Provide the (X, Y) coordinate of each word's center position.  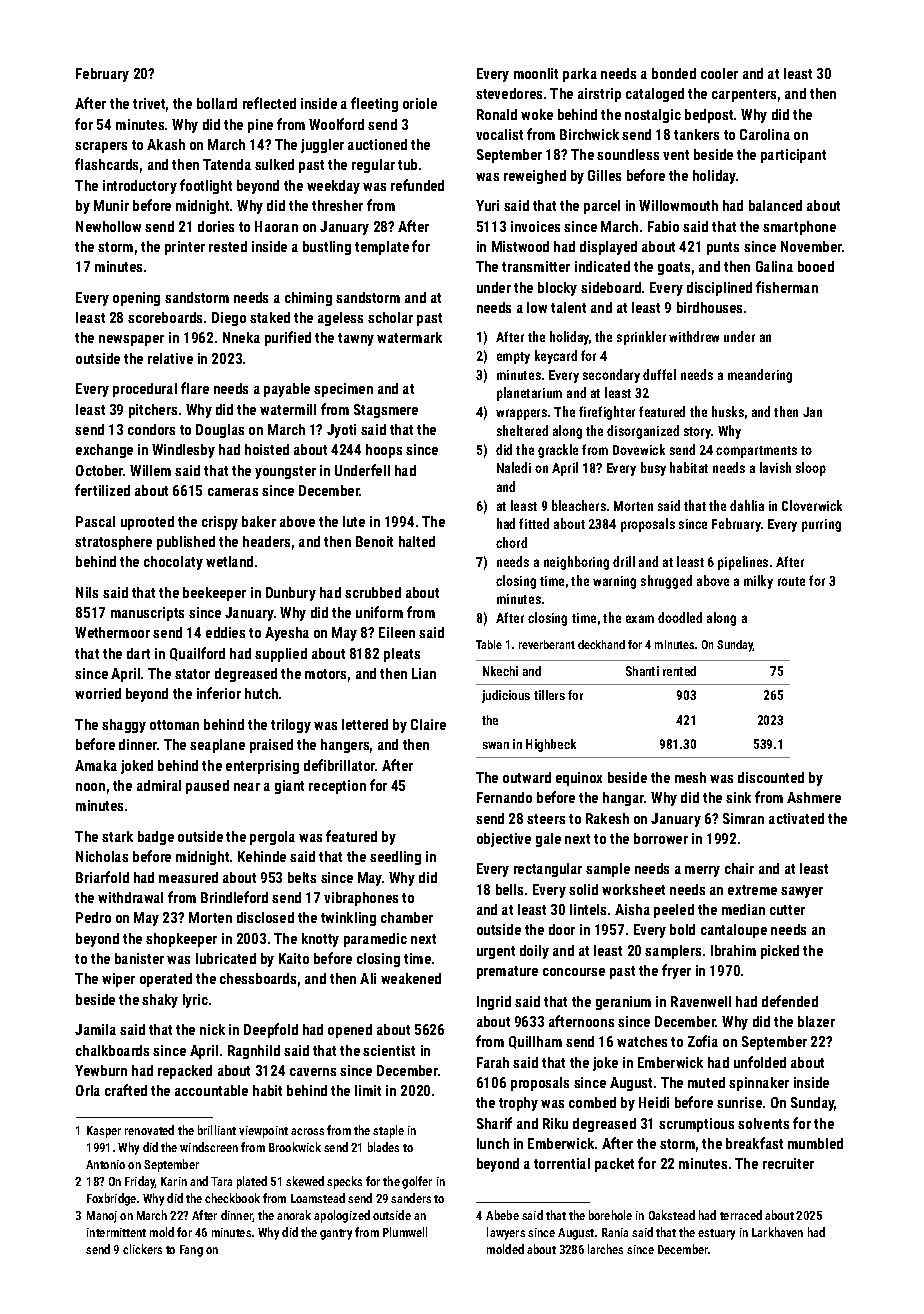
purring (821, 525)
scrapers (101, 147)
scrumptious (696, 1125)
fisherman (787, 287)
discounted (771, 777)
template (382, 248)
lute (354, 521)
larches (605, 1249)
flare (195, 388)
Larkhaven (777, 1232)
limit (368, 1090)
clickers (142, 1249)
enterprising (262, 767)
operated (166, 980)
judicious (506, 696)
